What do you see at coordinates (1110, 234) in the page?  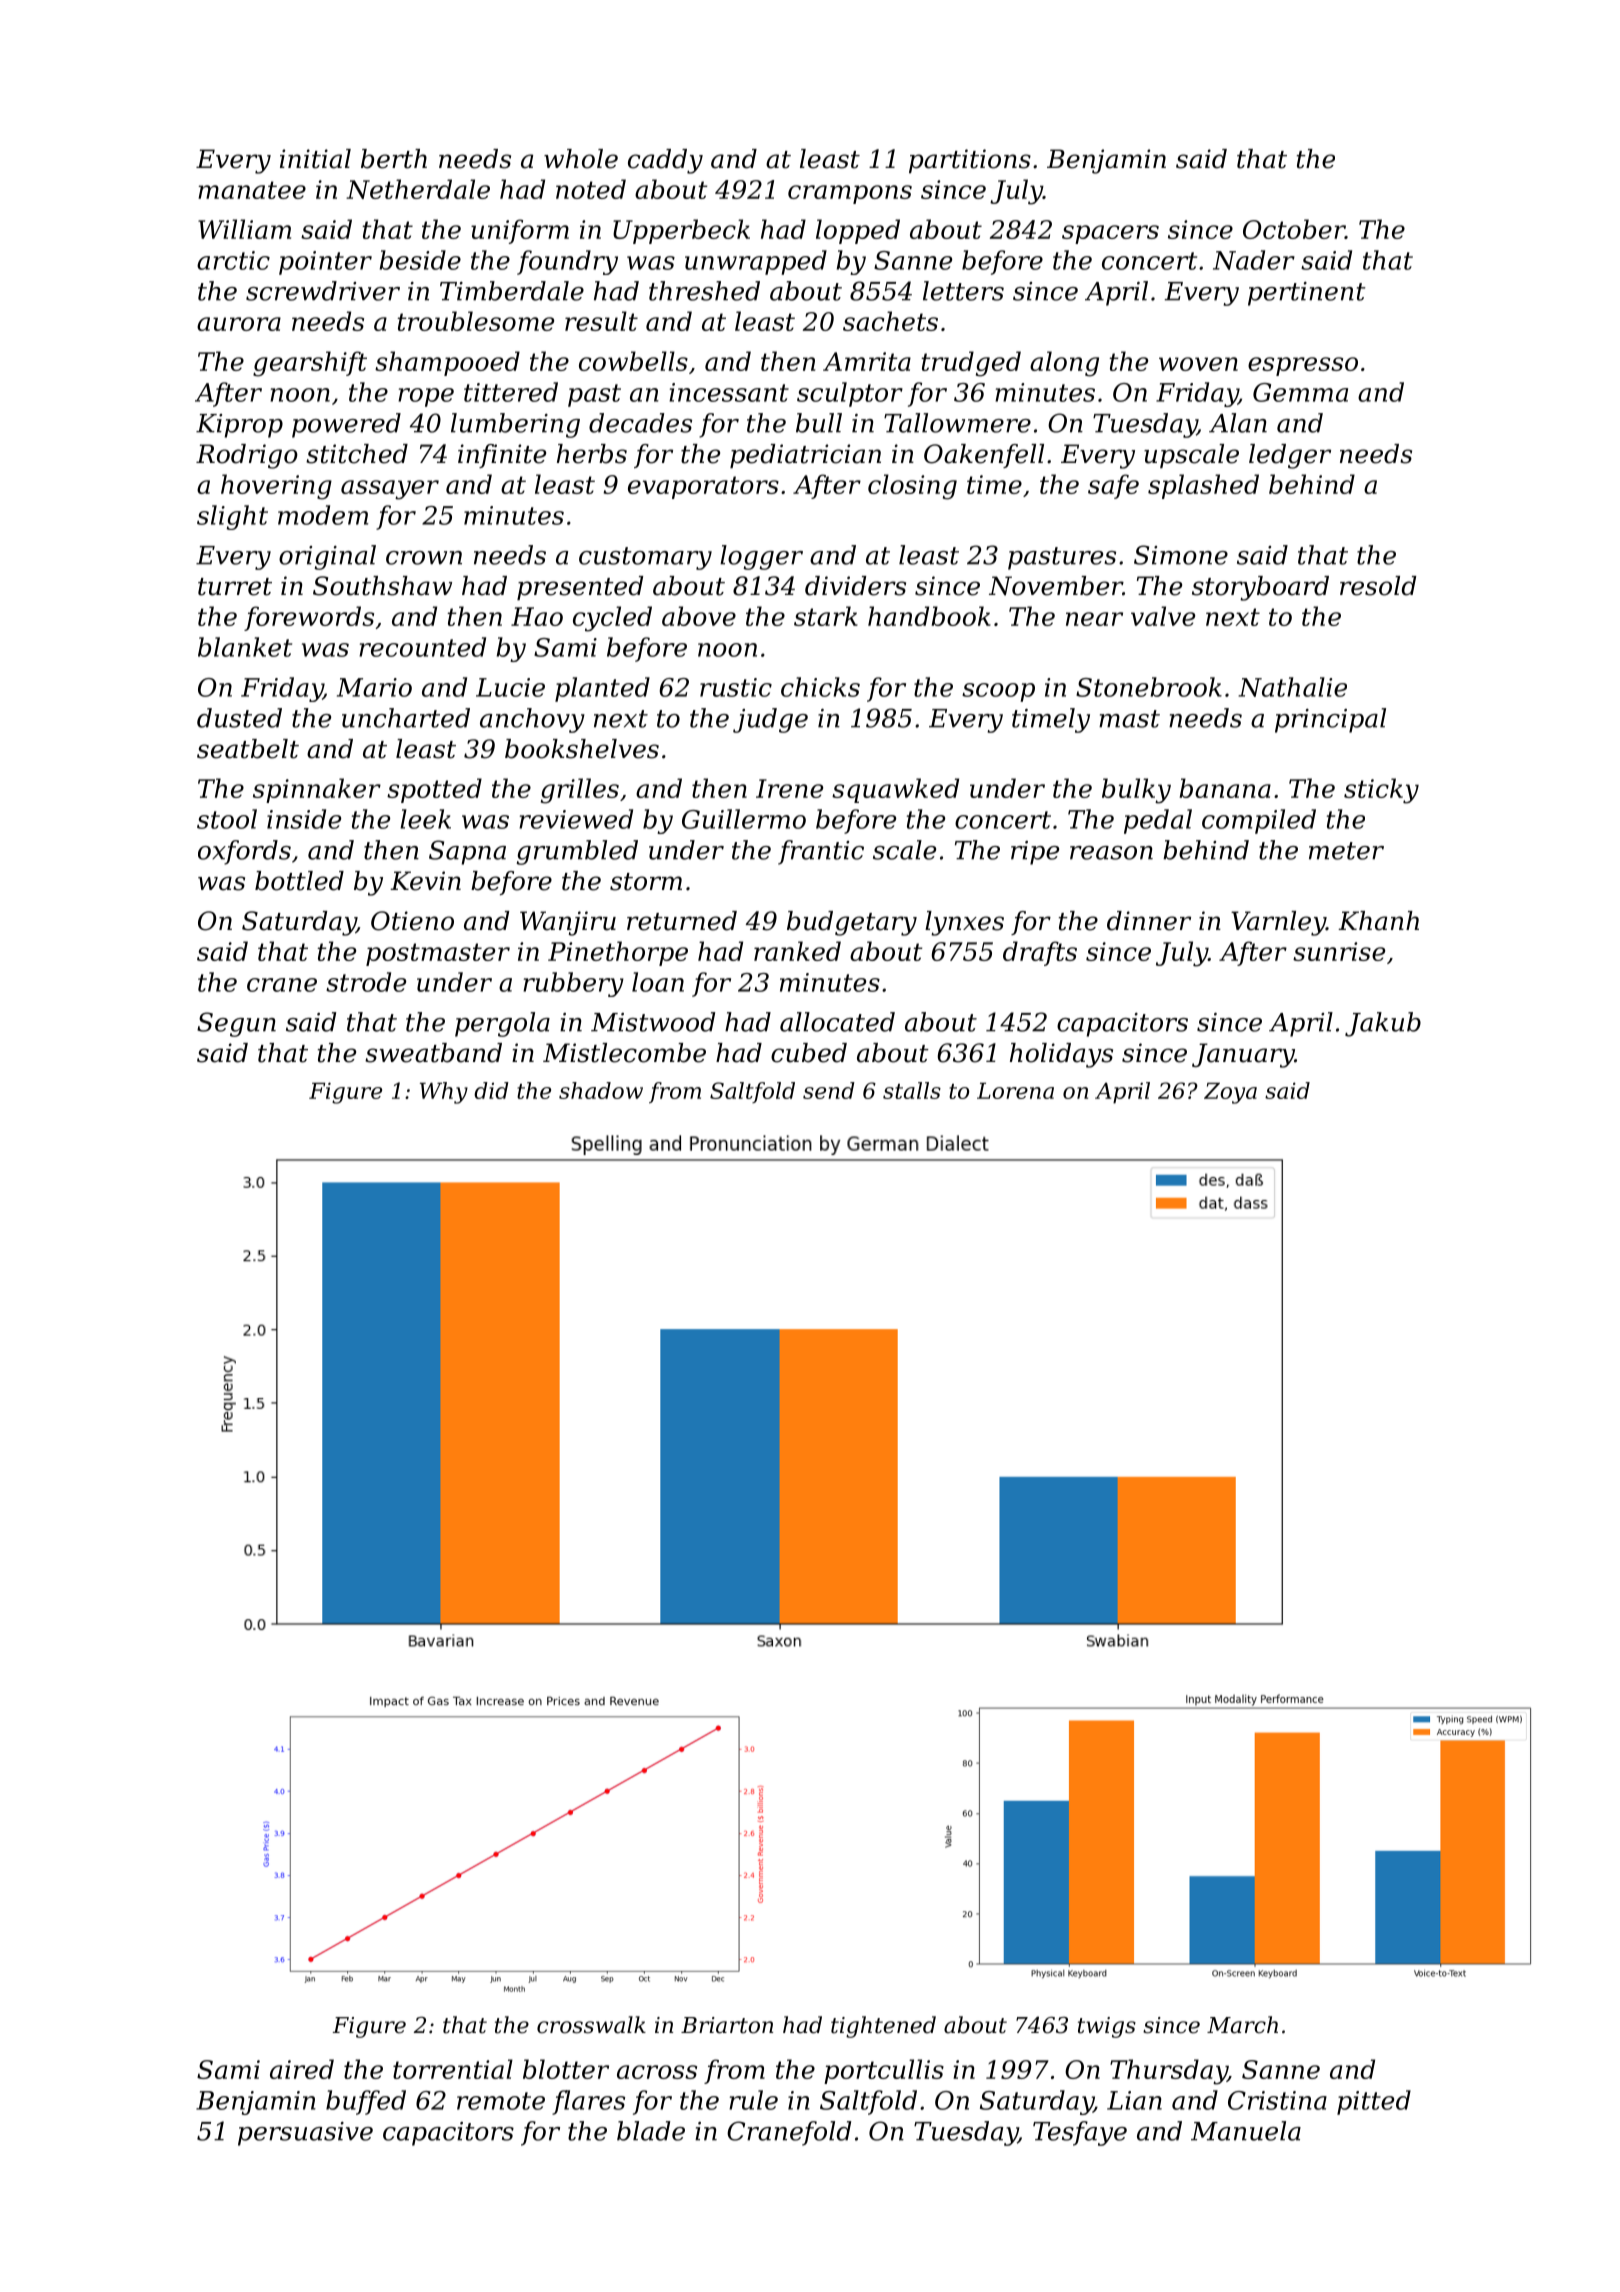 I see `spacers` at bounding box center [1110, 234].
